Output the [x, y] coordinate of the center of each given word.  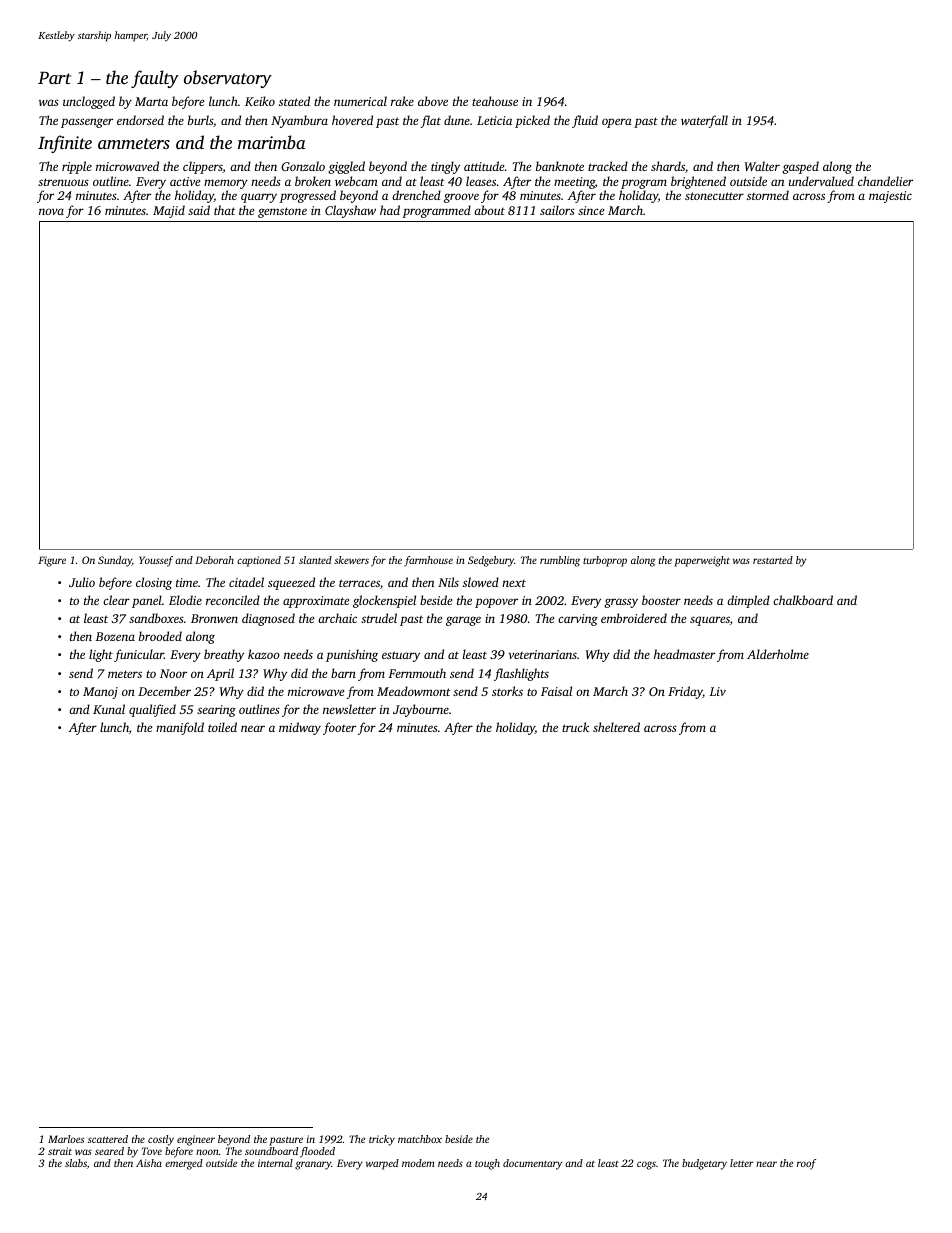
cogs [646, 1165]
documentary [532, 1164]
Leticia [494, 120]
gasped [800, 167]
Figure [52, 561]
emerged [184, 1164]
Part [54, 78]
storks [507, 691]
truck [575, 727]
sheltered [616, 727]
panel [147, 601]
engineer [196, 1140]
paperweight [702, 561]
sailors [557, 210]
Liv [717, 691]
